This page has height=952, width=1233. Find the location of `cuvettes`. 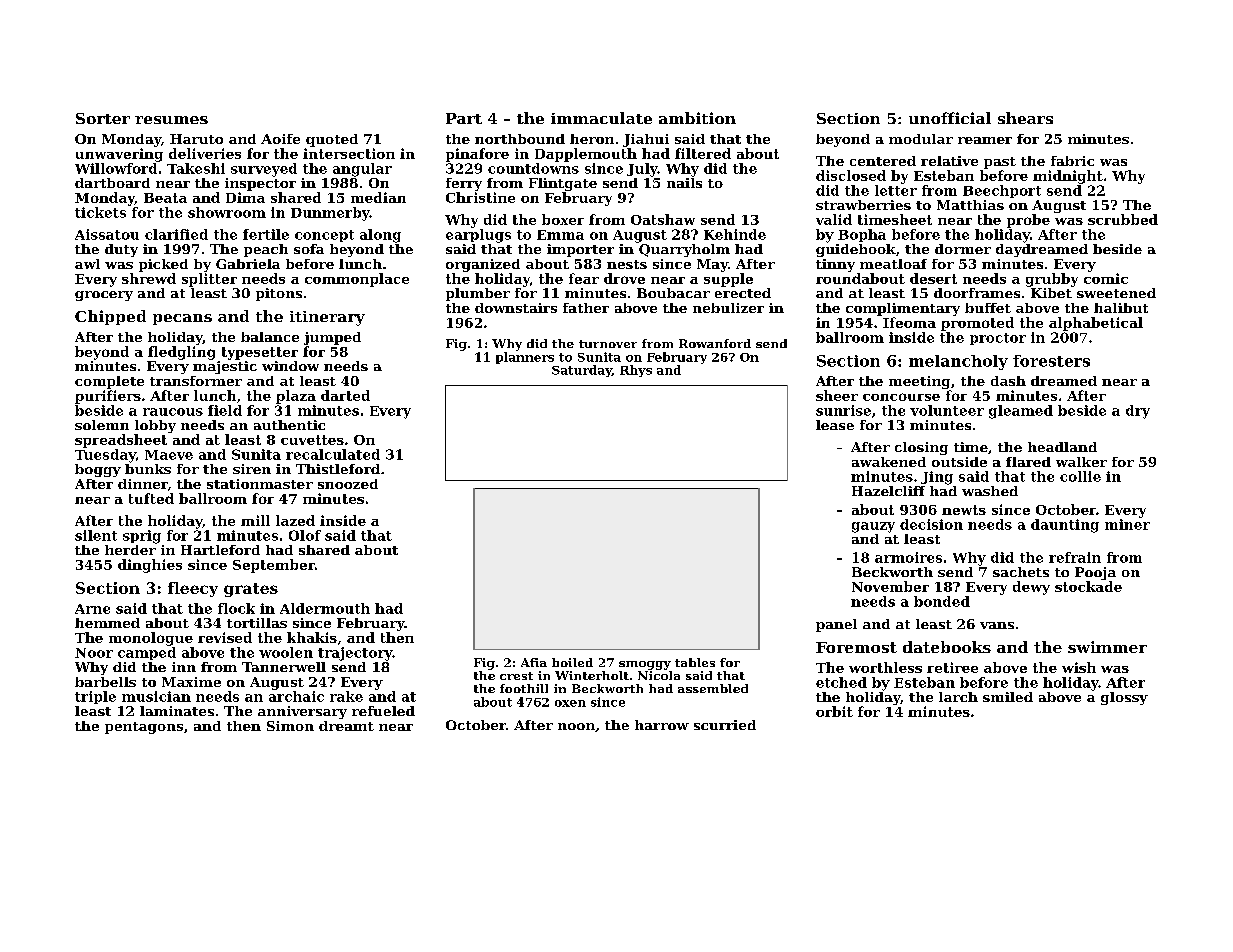

cuvettes is located at coordinates (312, 440).
